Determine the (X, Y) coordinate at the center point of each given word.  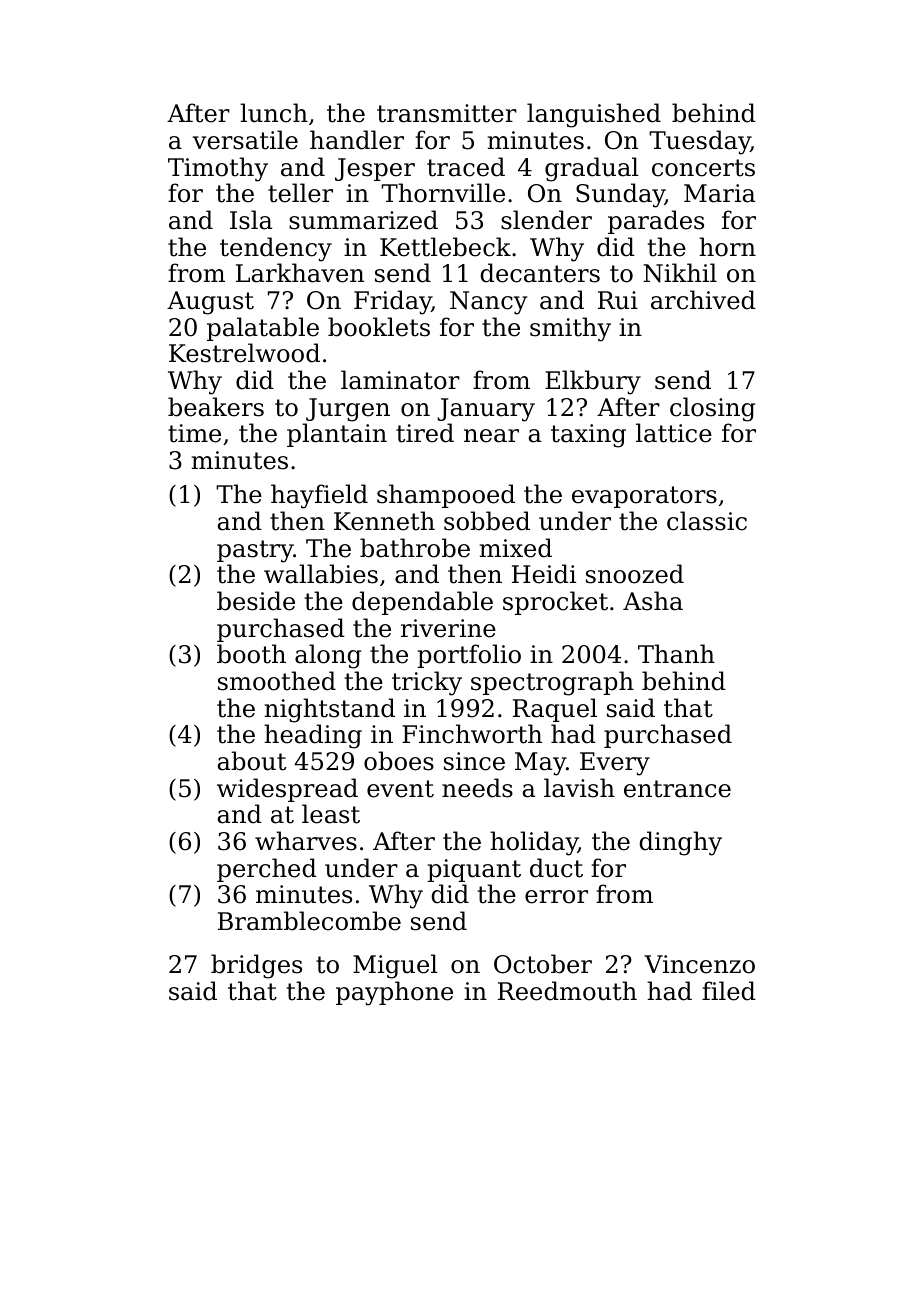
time (194, 433)
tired (425, 433)
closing (712, 409)
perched (267, 870)
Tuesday (700, 142)
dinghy (680, 843)
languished (594, 115)
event (400, 789)
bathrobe (415, 548)
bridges (256, 966)
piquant (474, 870)
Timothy (218, 169)
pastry (255, 551)
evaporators (644, 497)
